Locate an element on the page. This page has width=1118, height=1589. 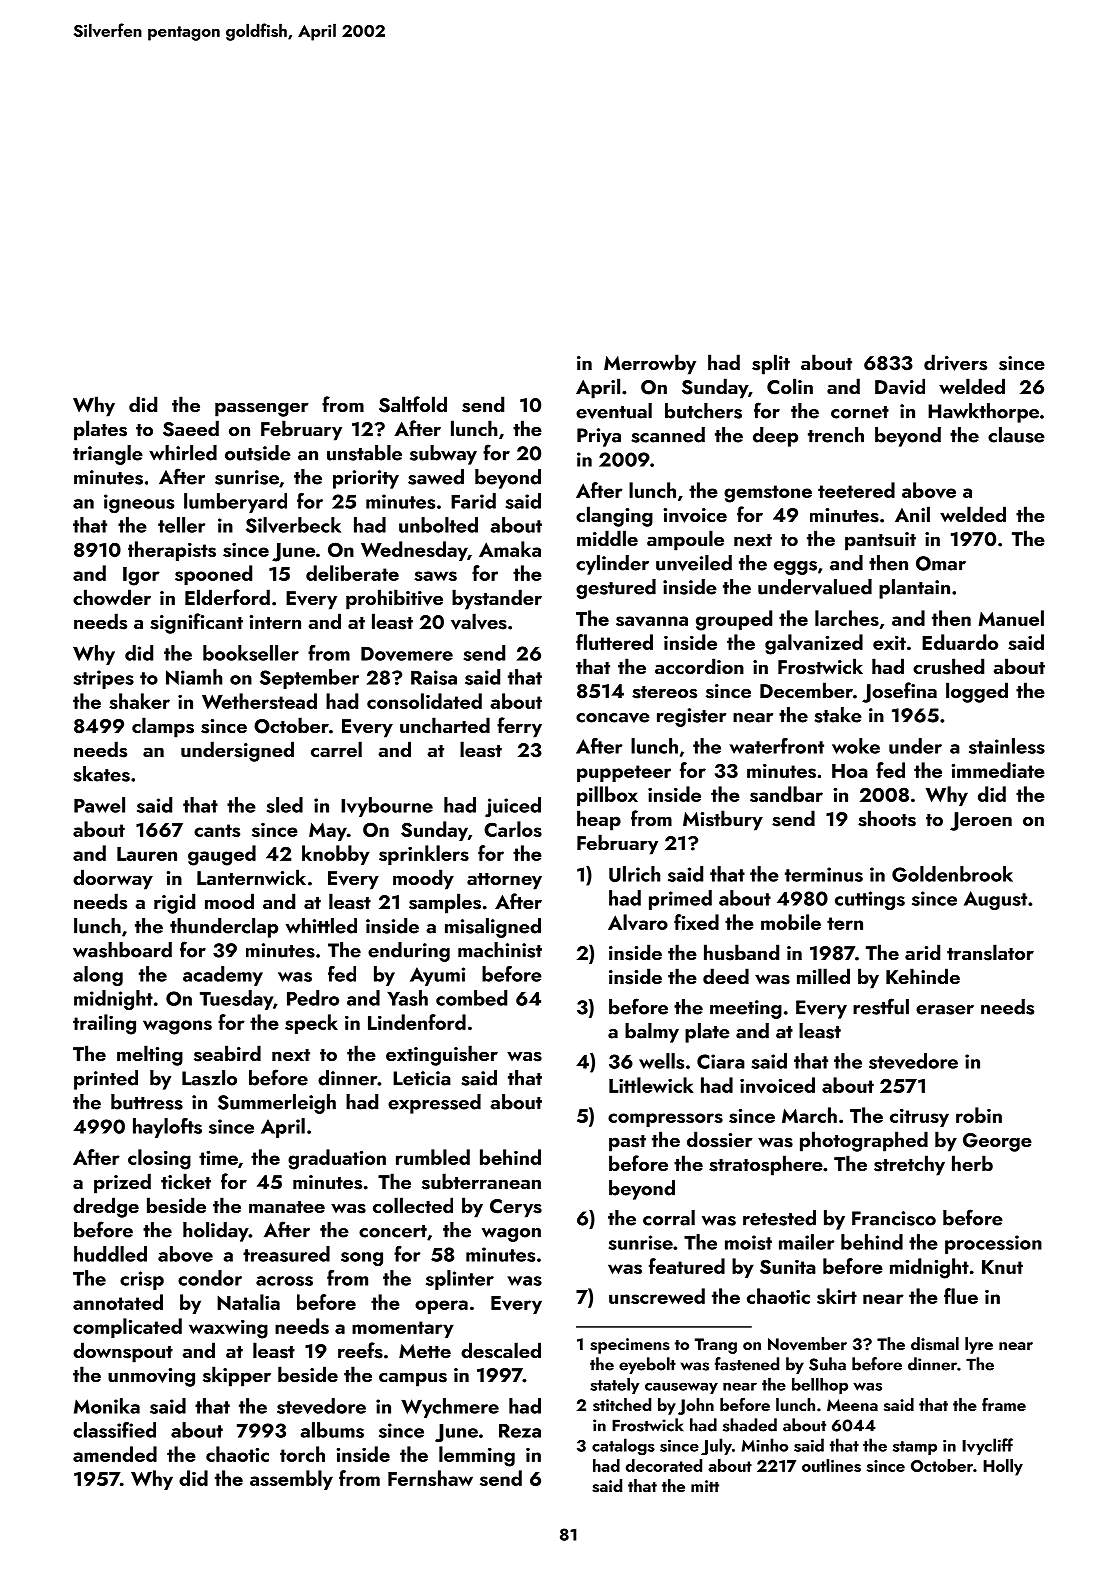
subterranean is located at coordinates (481, 1181).
